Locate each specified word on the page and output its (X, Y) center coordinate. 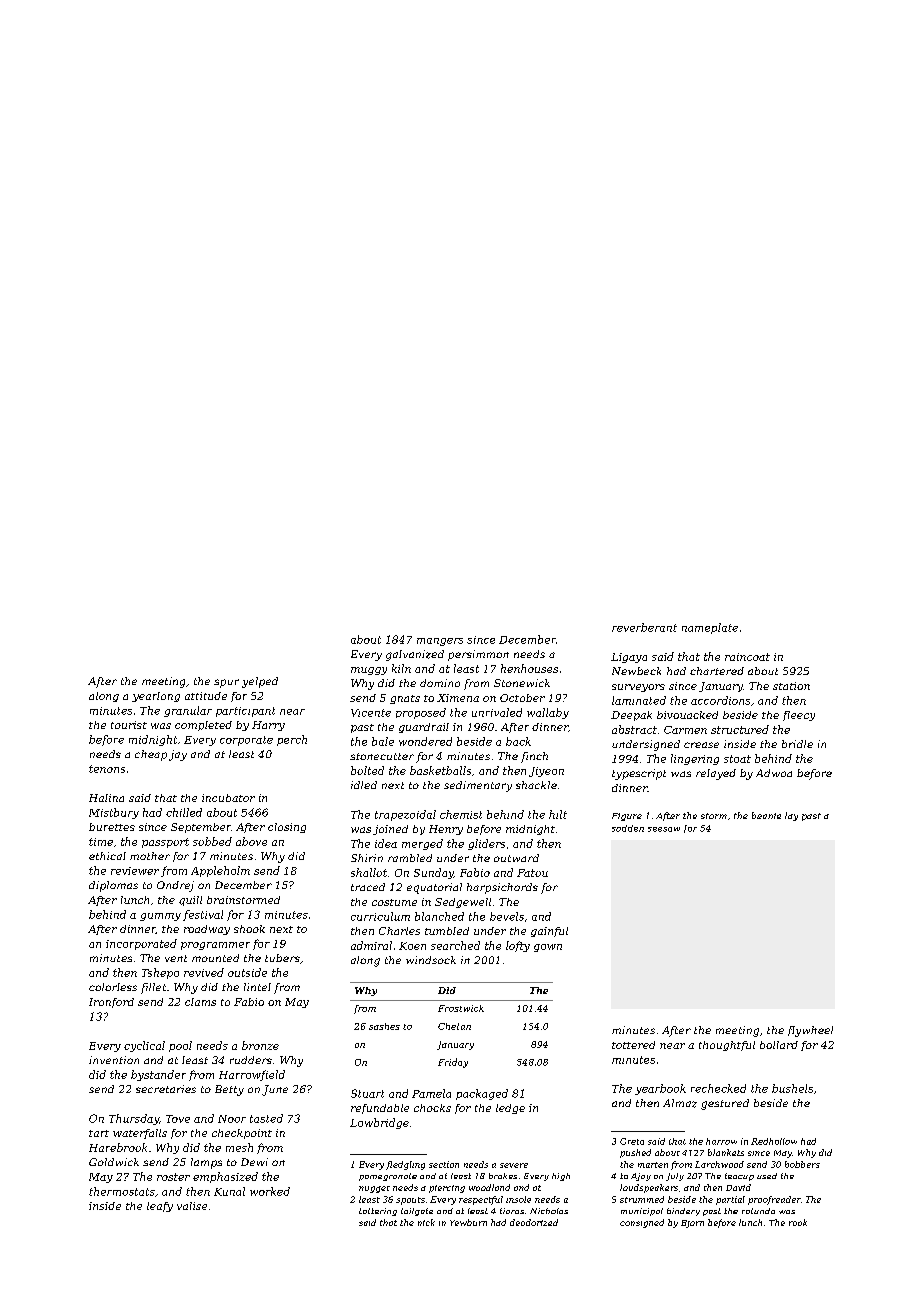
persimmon (478, 655)
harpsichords (502, 888)
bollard (779, 1045)
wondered (425, 741)
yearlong (156, 697)
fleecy (799, 716)
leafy (160, 1207)
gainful (549, 932)
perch (292, 740)
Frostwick (461, 1008)
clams (200, 1002)
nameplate (710, 628)
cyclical (144, 1046)
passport (165, 843)
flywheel (810, 1031)
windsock (431, 960)
